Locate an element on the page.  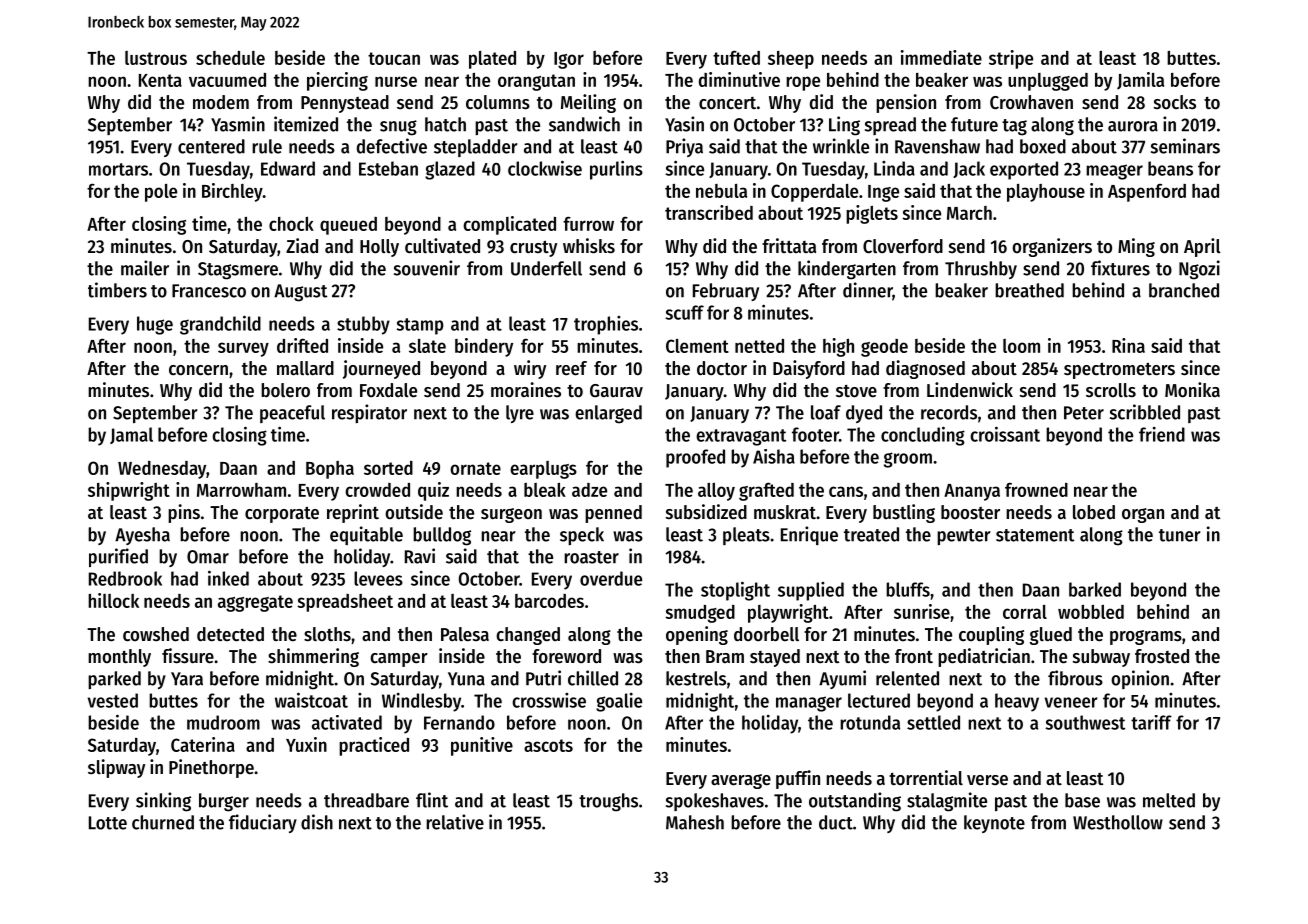
lustrous is located at coordinates (156, 58).
